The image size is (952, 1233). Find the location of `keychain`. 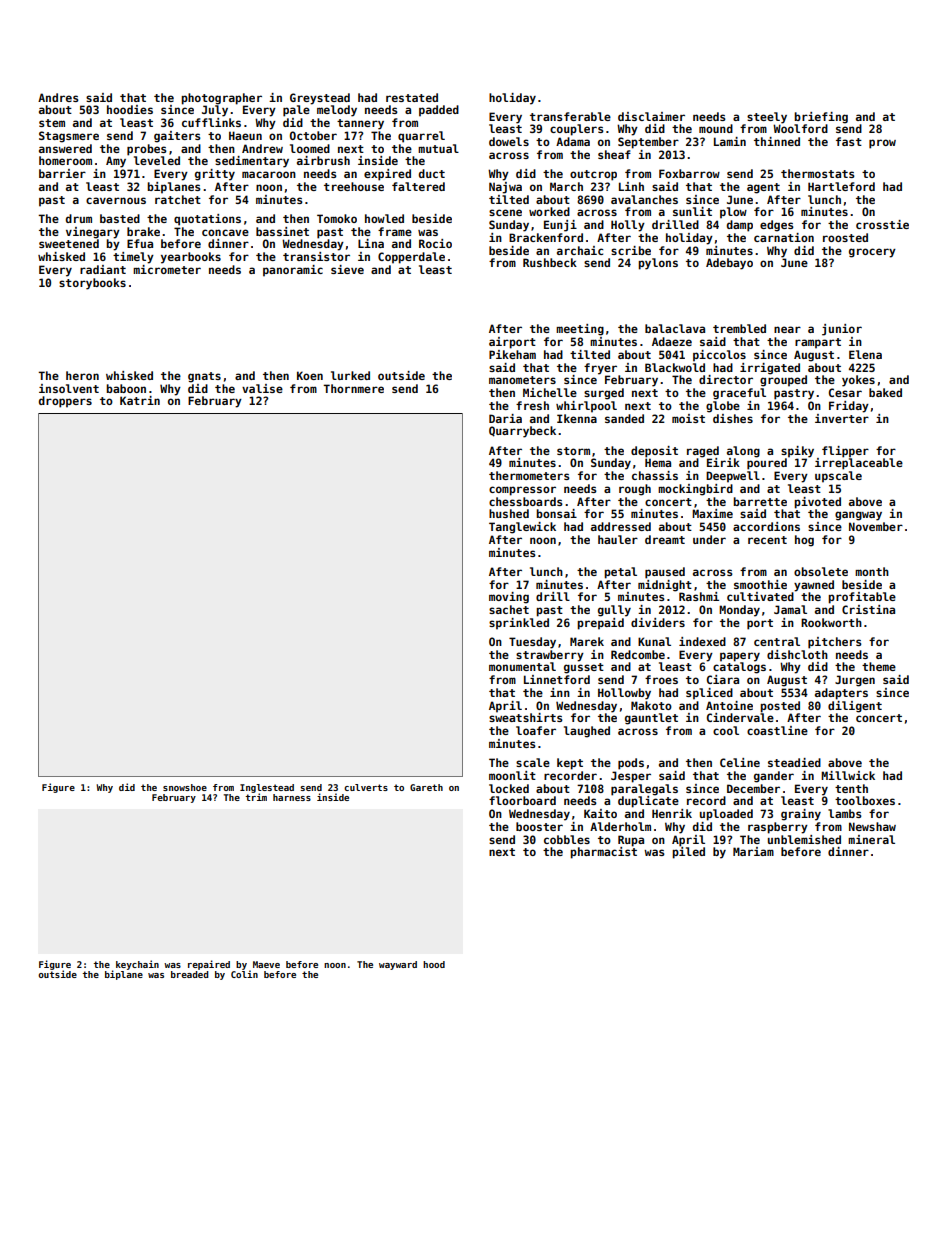

keychain is located at coordinates (137, 965).
